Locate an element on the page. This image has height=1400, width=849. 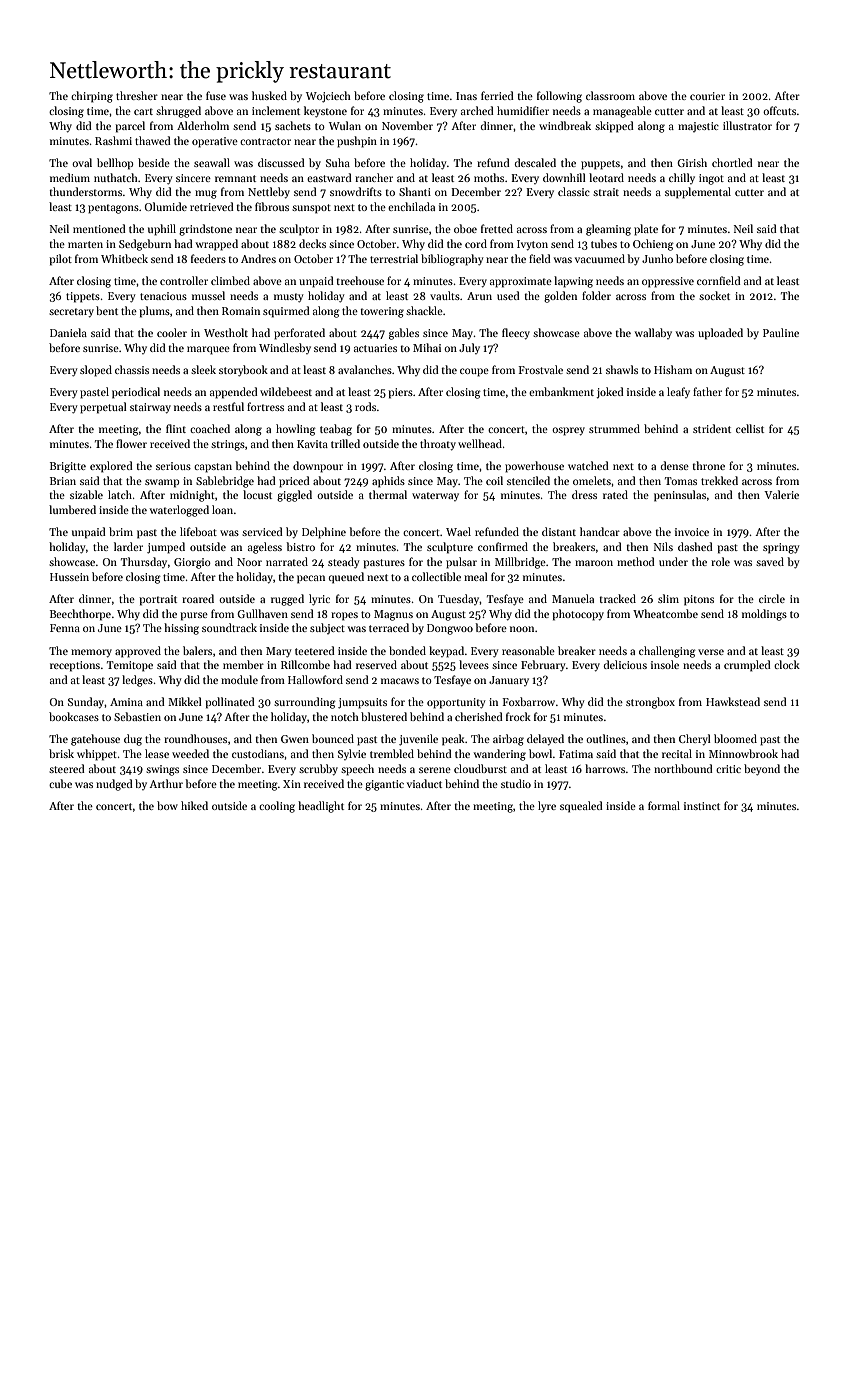
feeders is located at coordinates (208, 258).
